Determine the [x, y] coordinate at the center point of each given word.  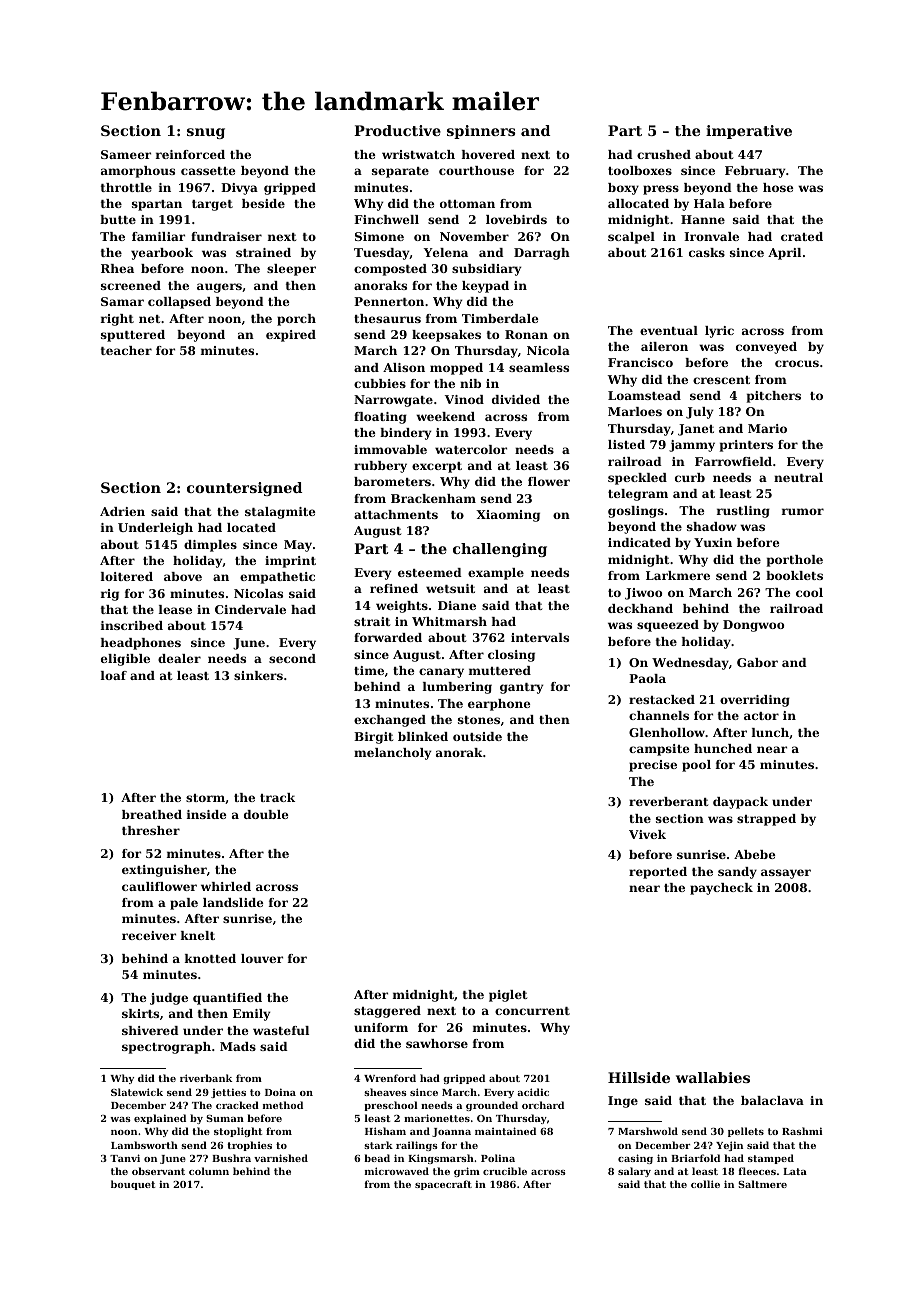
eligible [125, 660]
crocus [797, 363]
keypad [485, 287]
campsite [659, 750]
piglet [508, 996]
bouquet [133, 1185]
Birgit [373, 738]
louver [262, 958]
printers [746, 446]
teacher [126, 350]
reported [658, 873]
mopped [456, 369]
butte [118, 219]
